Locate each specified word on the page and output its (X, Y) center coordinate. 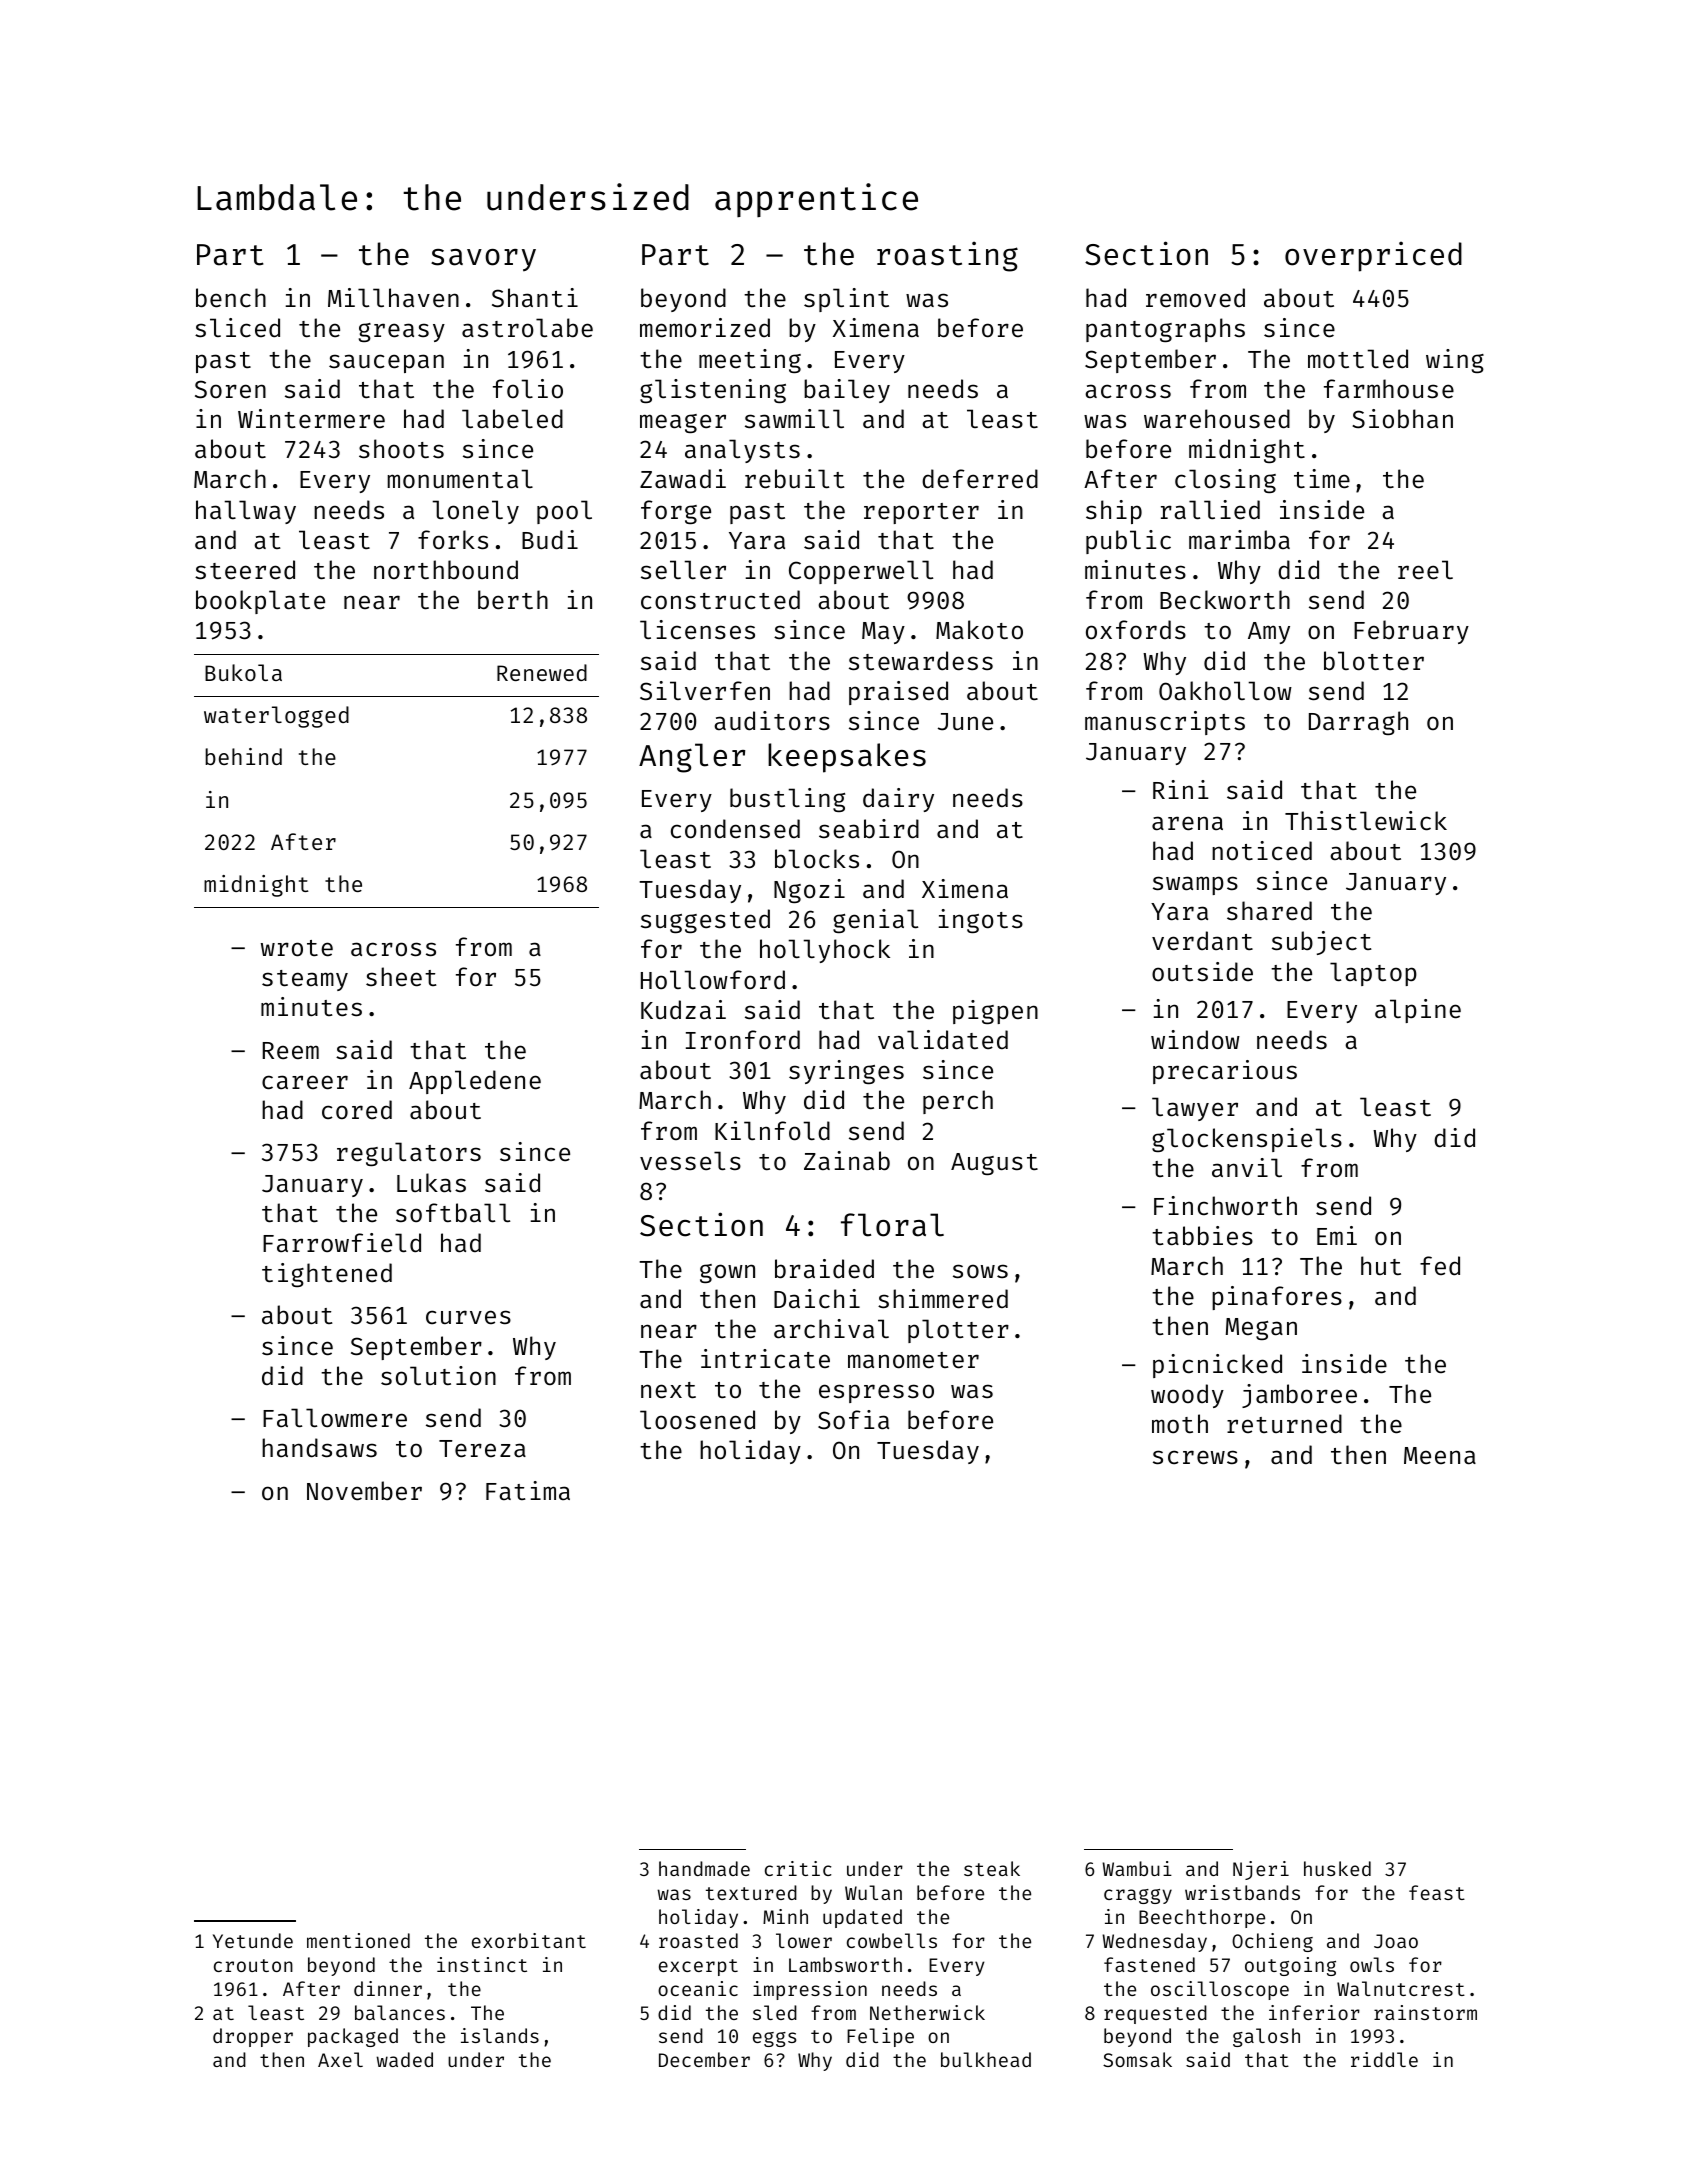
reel (1425, 570)
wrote (297, 948)
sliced (237, 328)
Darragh (1358, 723)
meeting (750, 361)
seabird (869, 829)
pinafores (1277, 1298)
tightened (327, 1275)
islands (500, 2035)
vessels (690, 1161)
